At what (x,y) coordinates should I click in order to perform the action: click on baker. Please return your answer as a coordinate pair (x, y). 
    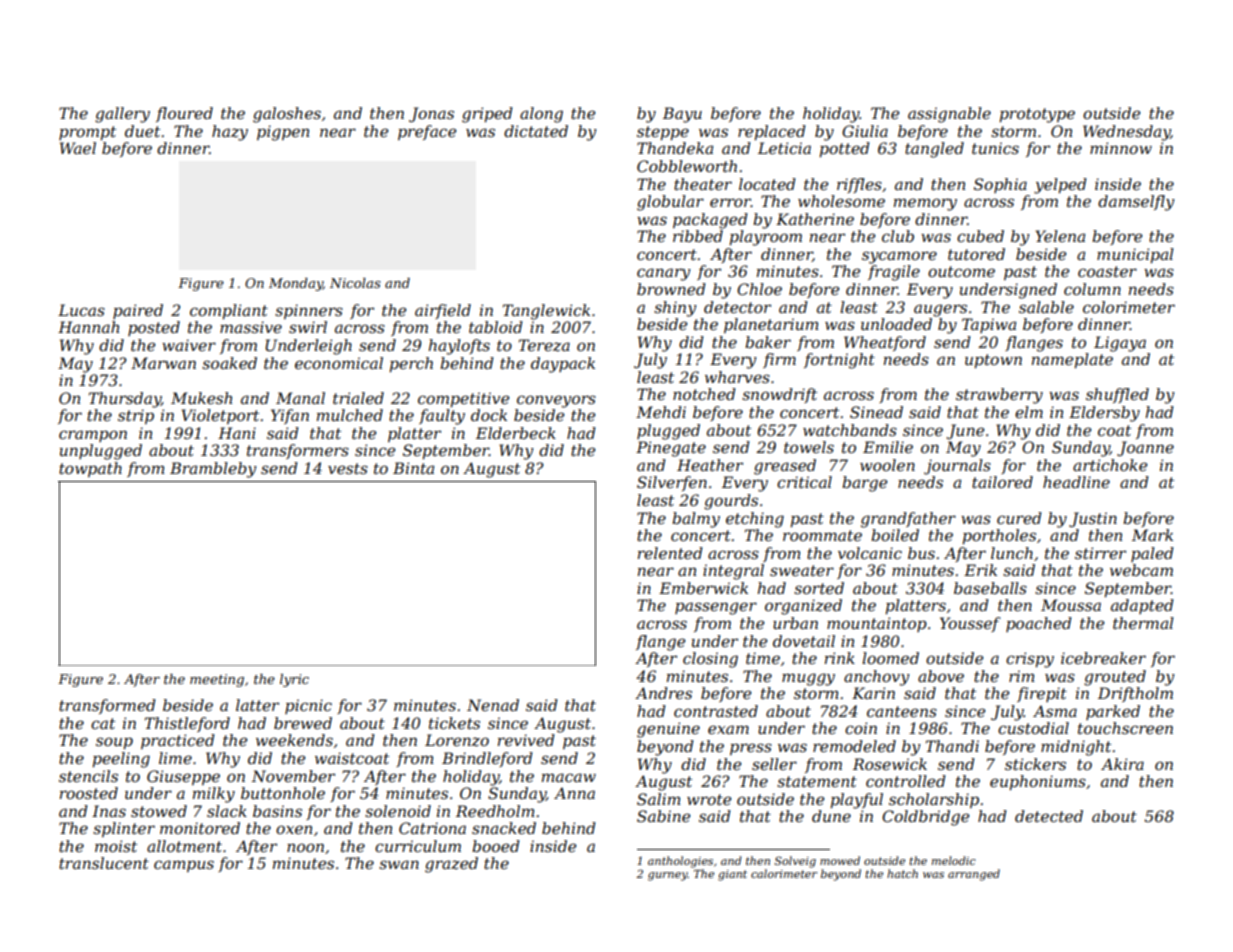
    Looking at the image, I should click on (768, 342).
